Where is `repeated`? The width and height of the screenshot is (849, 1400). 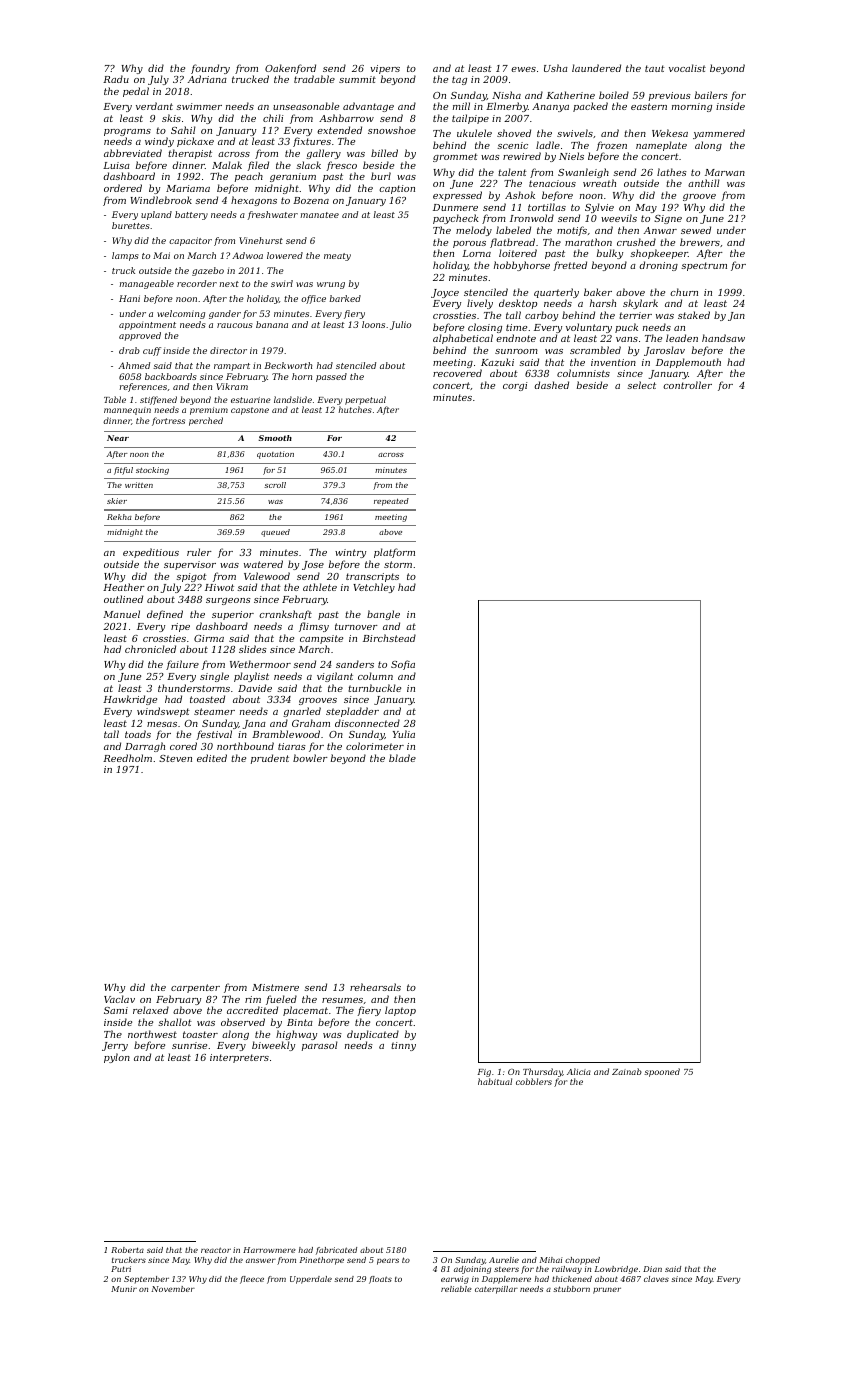 repeated is located at coordinates (391, 502).
